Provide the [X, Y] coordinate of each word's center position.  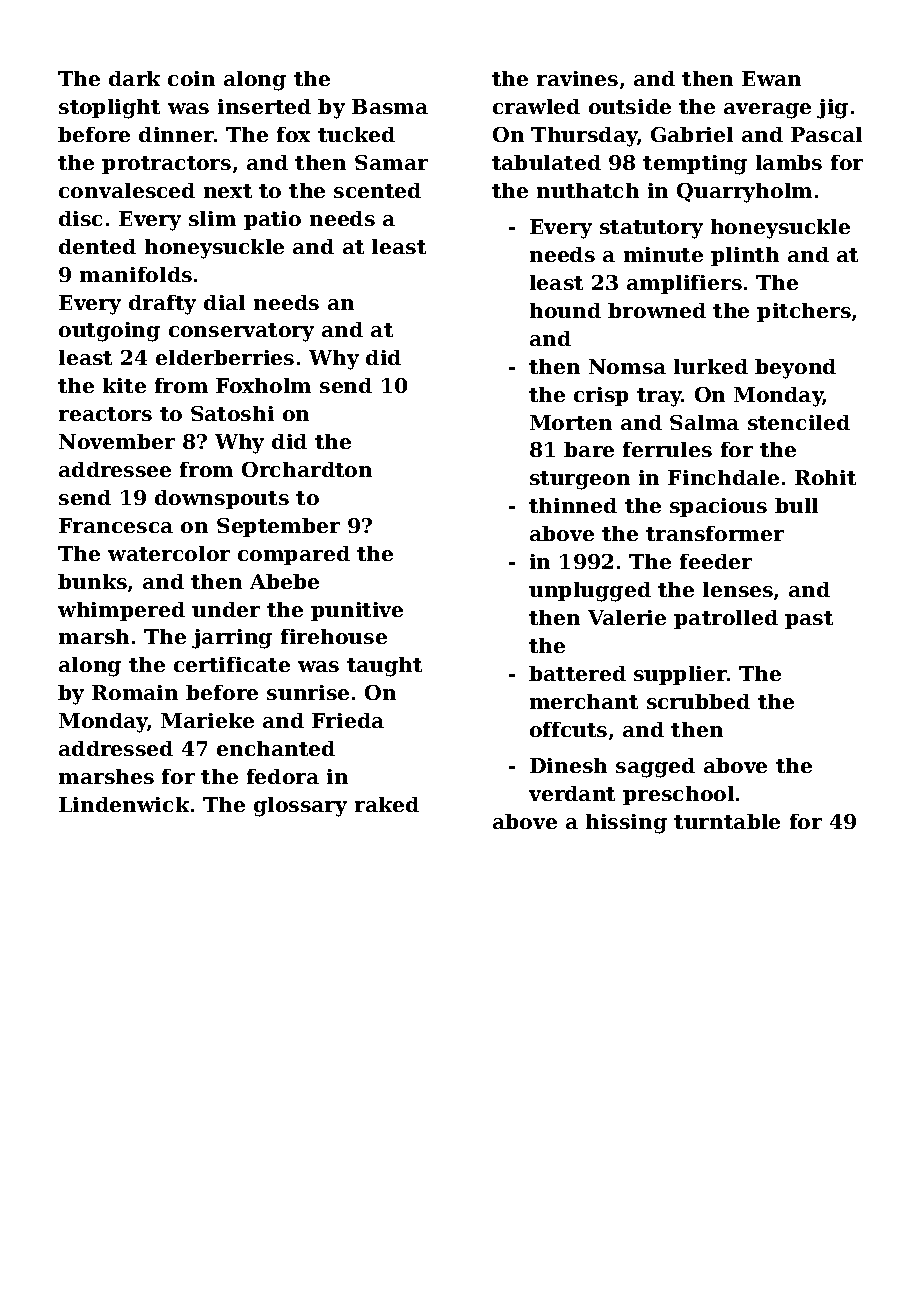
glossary [300, 807]
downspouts [222, 499]
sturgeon [580, 480]
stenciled [799, 422]
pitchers [804, 312]
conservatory [241, 332]
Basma [390, 106]
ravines [577, 78]
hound [565, 310]
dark [134, 78]
